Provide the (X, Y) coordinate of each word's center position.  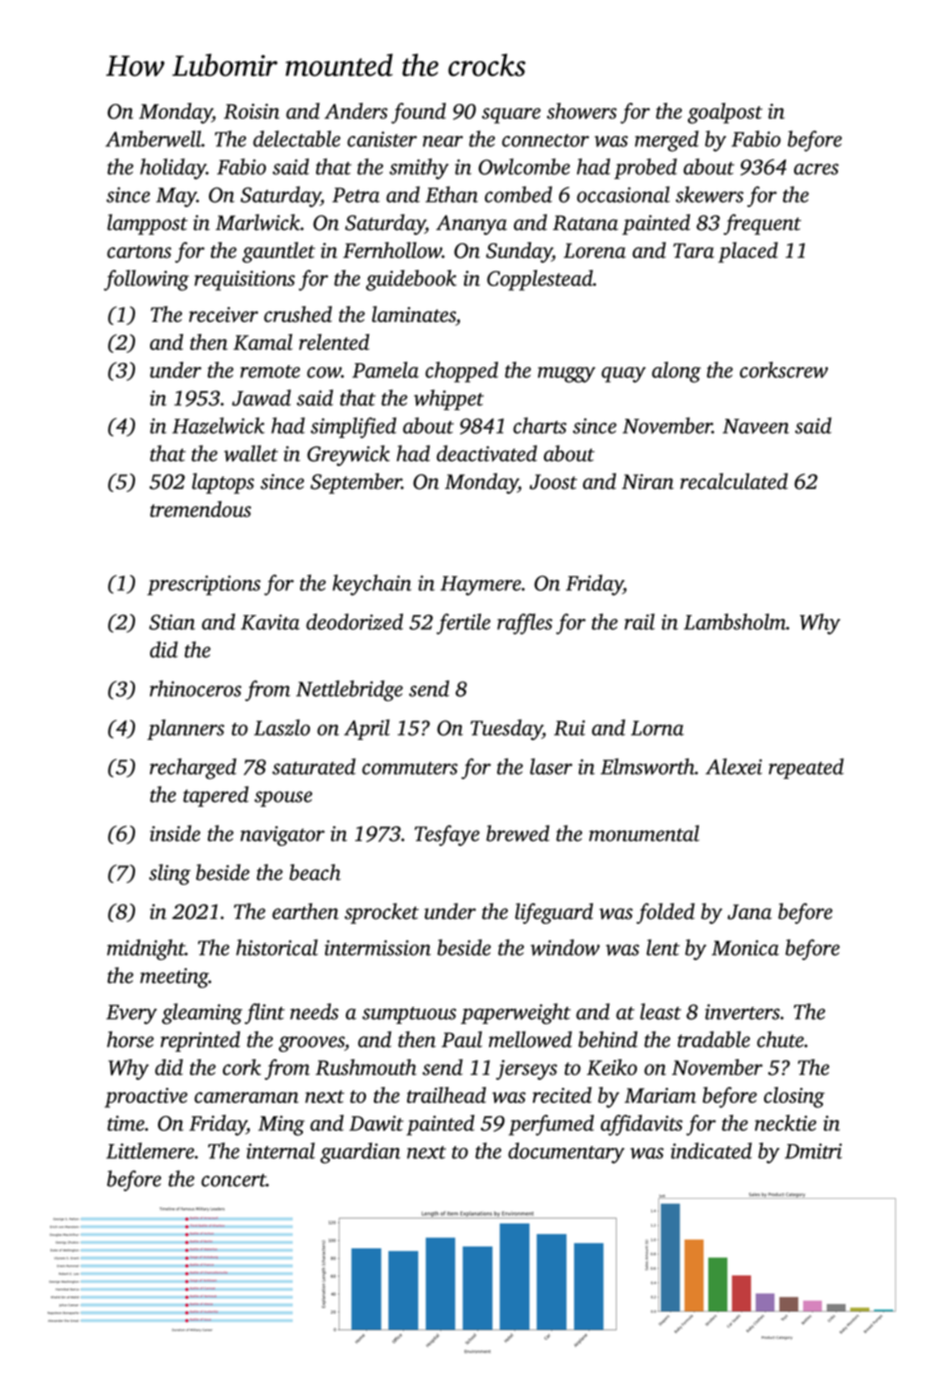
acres (816, 169)
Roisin (251, 111)
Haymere (481, 586)
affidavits (642, 1125)
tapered (216, 796)
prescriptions (204, 585)
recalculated (734, 481)
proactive (146, 1098)
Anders (356, 111)
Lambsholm (735, 621)
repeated (806, 768)
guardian (360, 1153)
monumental (644, 833)
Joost (553, 482)
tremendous (200, 509)
